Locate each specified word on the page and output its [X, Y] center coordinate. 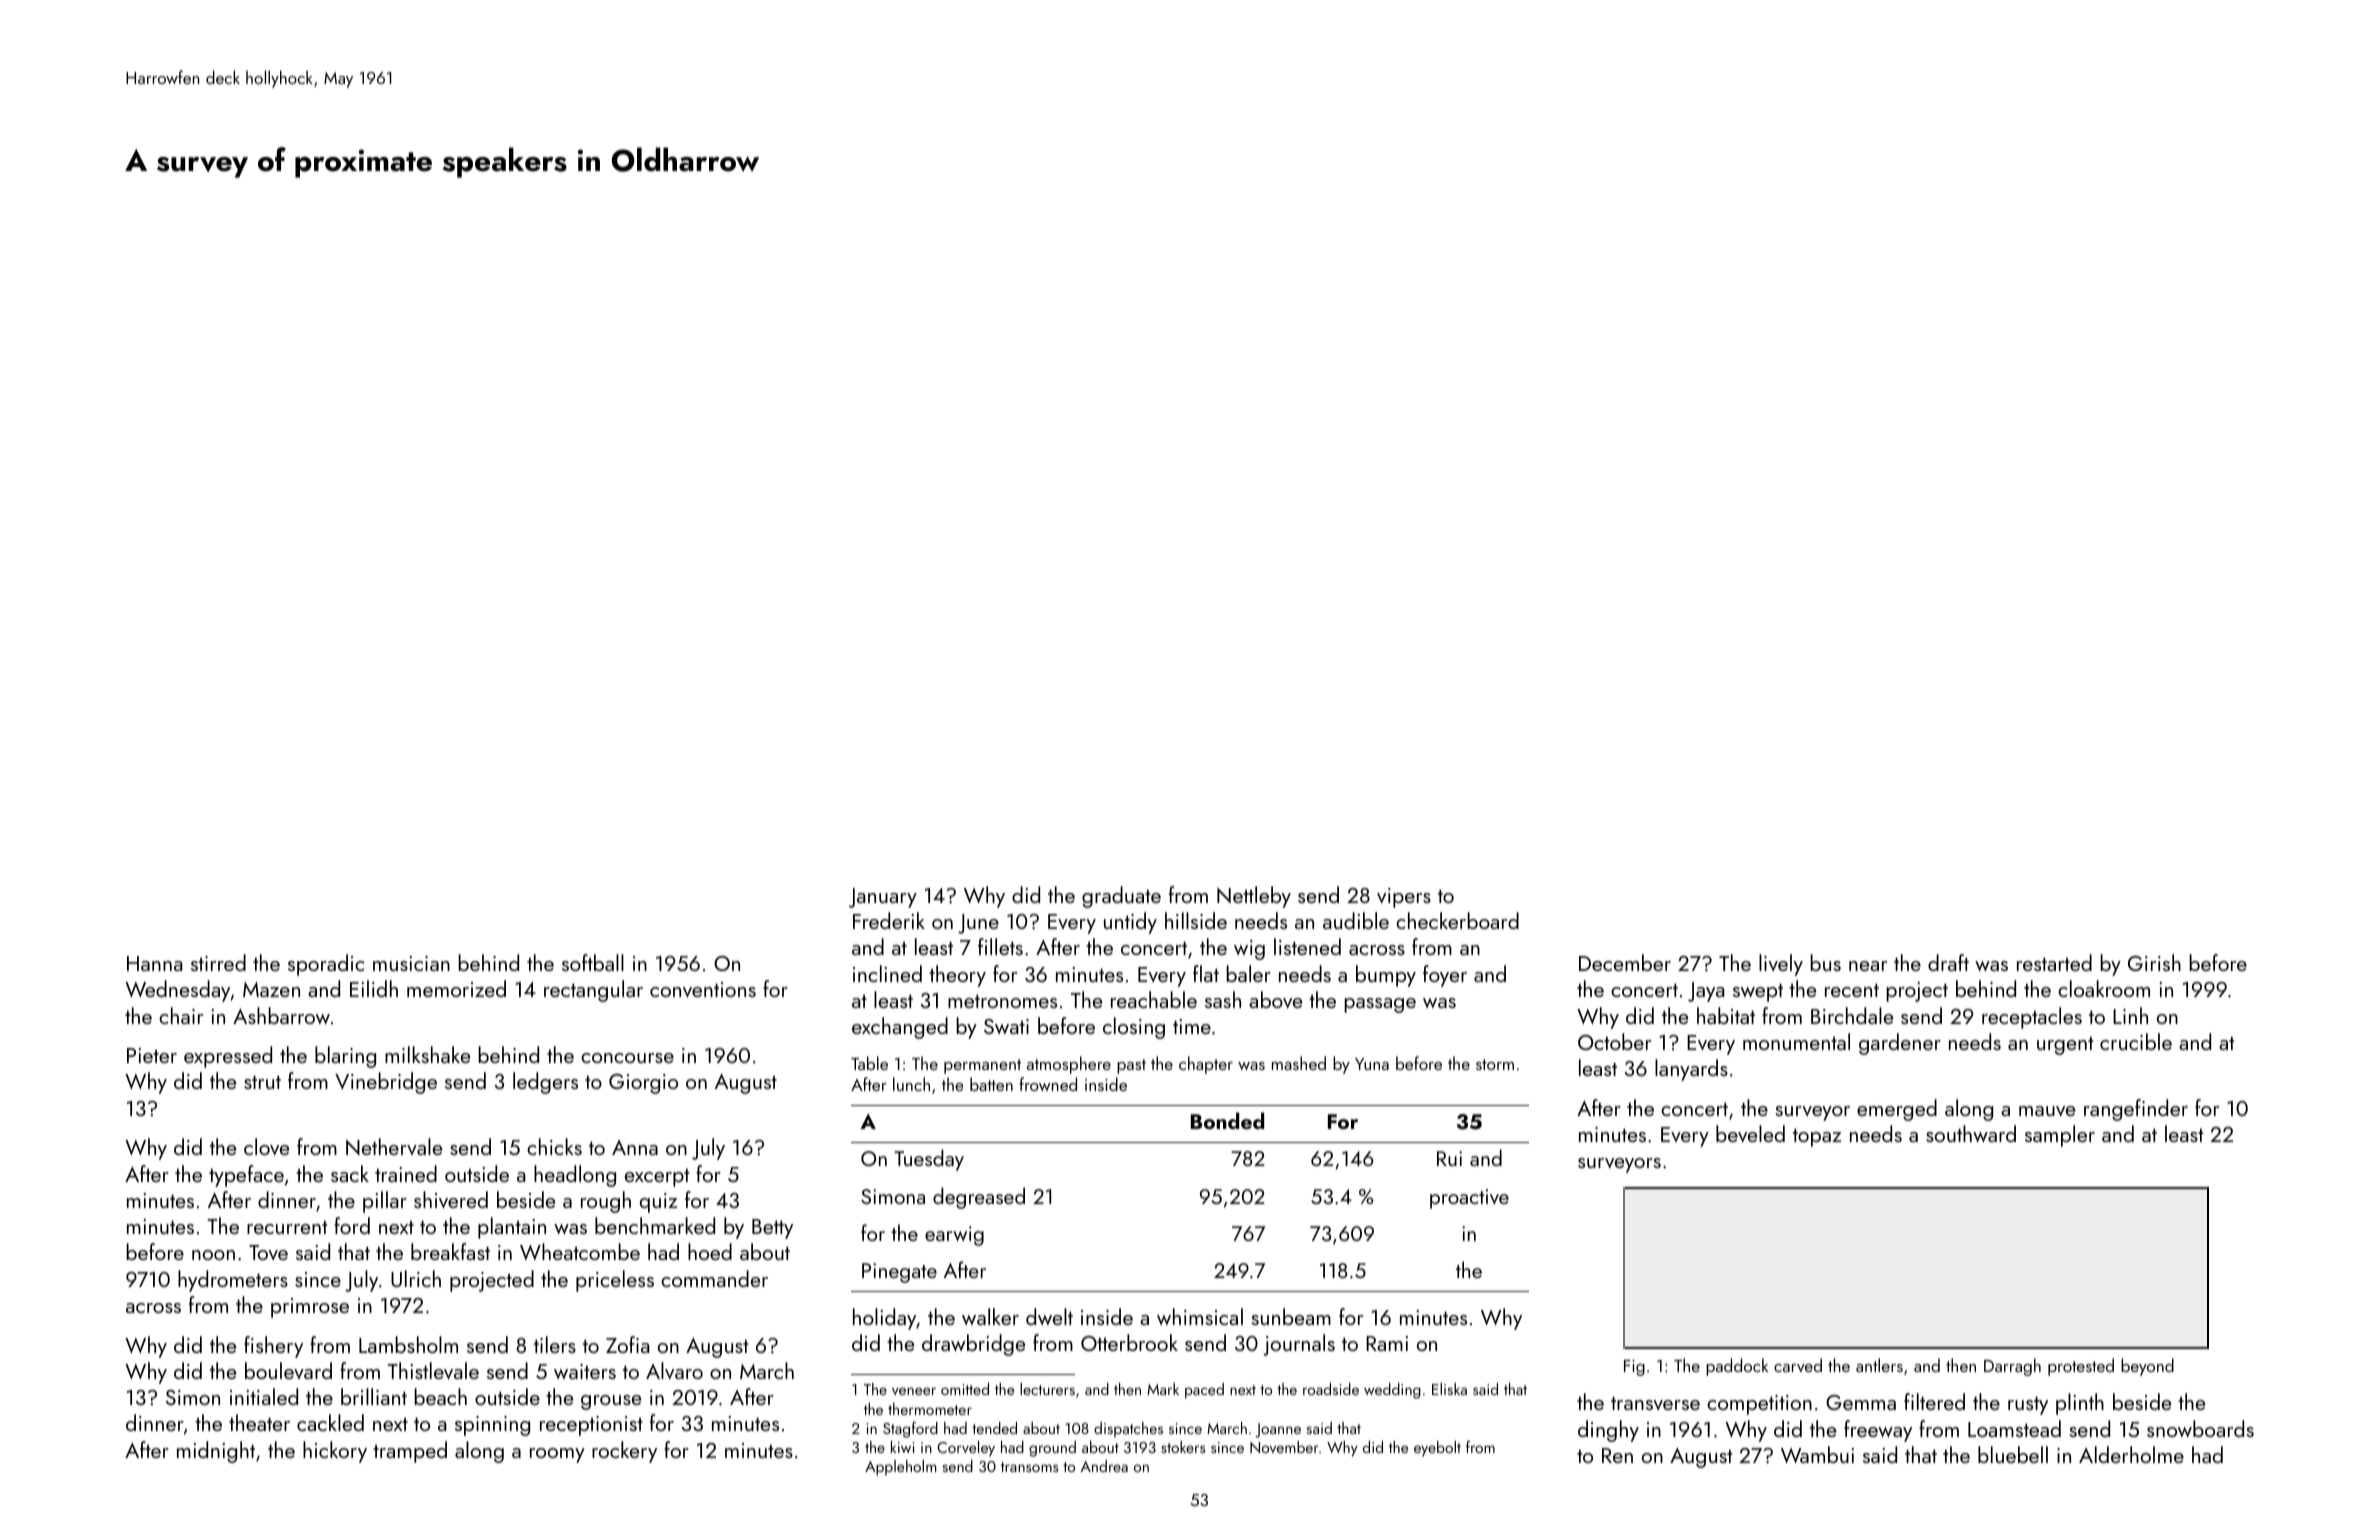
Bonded [1227, 1120]
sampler [2060, 1136]
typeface [246, 1176]
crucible [2136, 1041]
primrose [310, 1308]
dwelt [1049, 1316]
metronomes [1002, 1001]
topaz [1817, 1137]
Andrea [1104, 1466]
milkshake [427, 1054]
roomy [557, 1455]
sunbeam [1291, 1316]
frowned [1048, 1084]
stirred [218, 962]
